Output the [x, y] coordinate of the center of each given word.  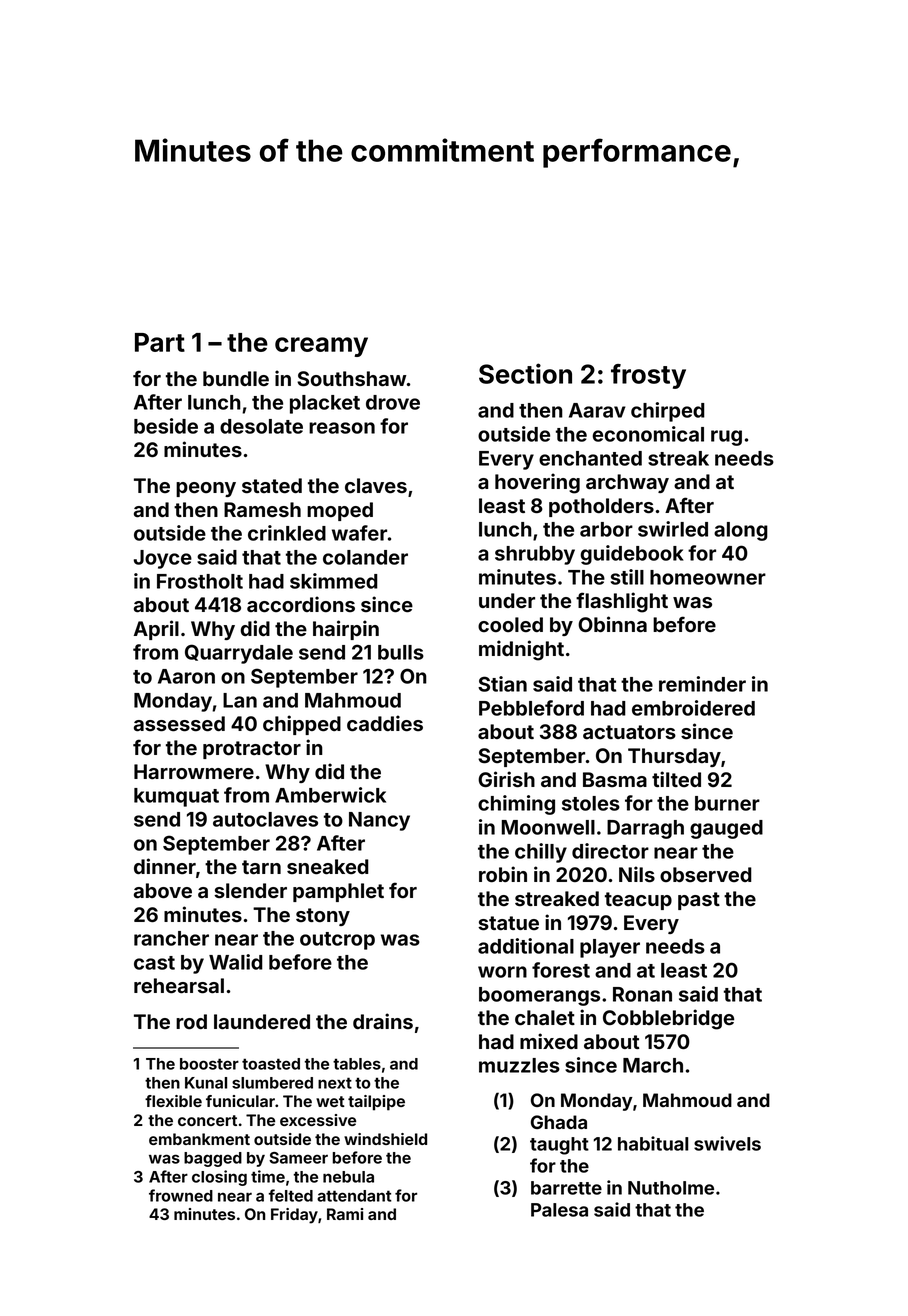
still [627, 577]
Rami [345, 1214]
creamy [321, 347]
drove [393, 402]
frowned [181, 1195]
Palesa [559, 1210]
